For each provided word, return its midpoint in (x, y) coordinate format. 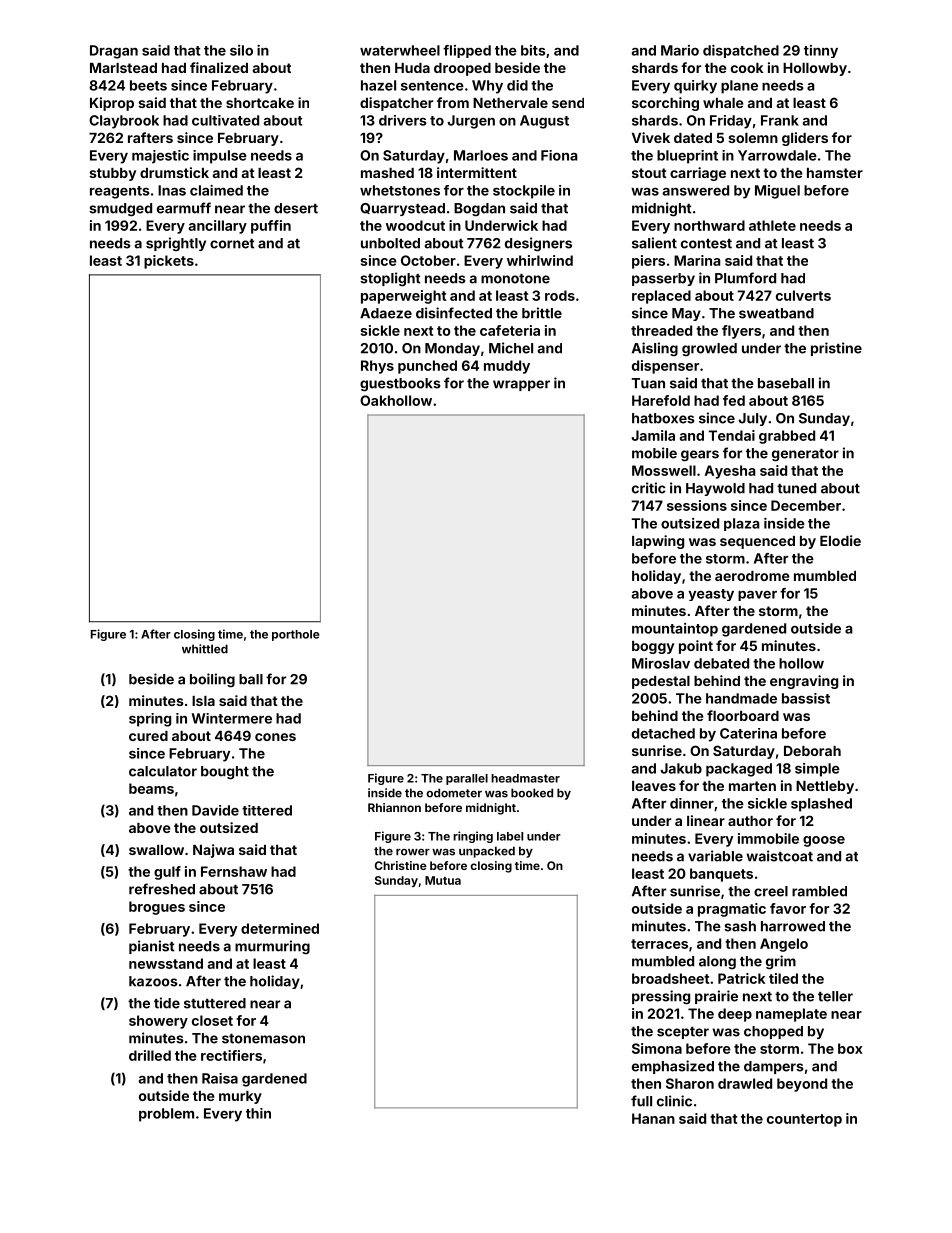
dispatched (741, 51)
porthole (295, 635)
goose (824, 841)
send (568, 103)
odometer (454, 793)
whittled (205, 649)
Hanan (653, 1118)
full (641, 1101)
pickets (169, 262)
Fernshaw (234, 871)
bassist (806, 698)
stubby (112, 174)
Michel (511, 348)
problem (166, 1115)
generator (805, 455)
